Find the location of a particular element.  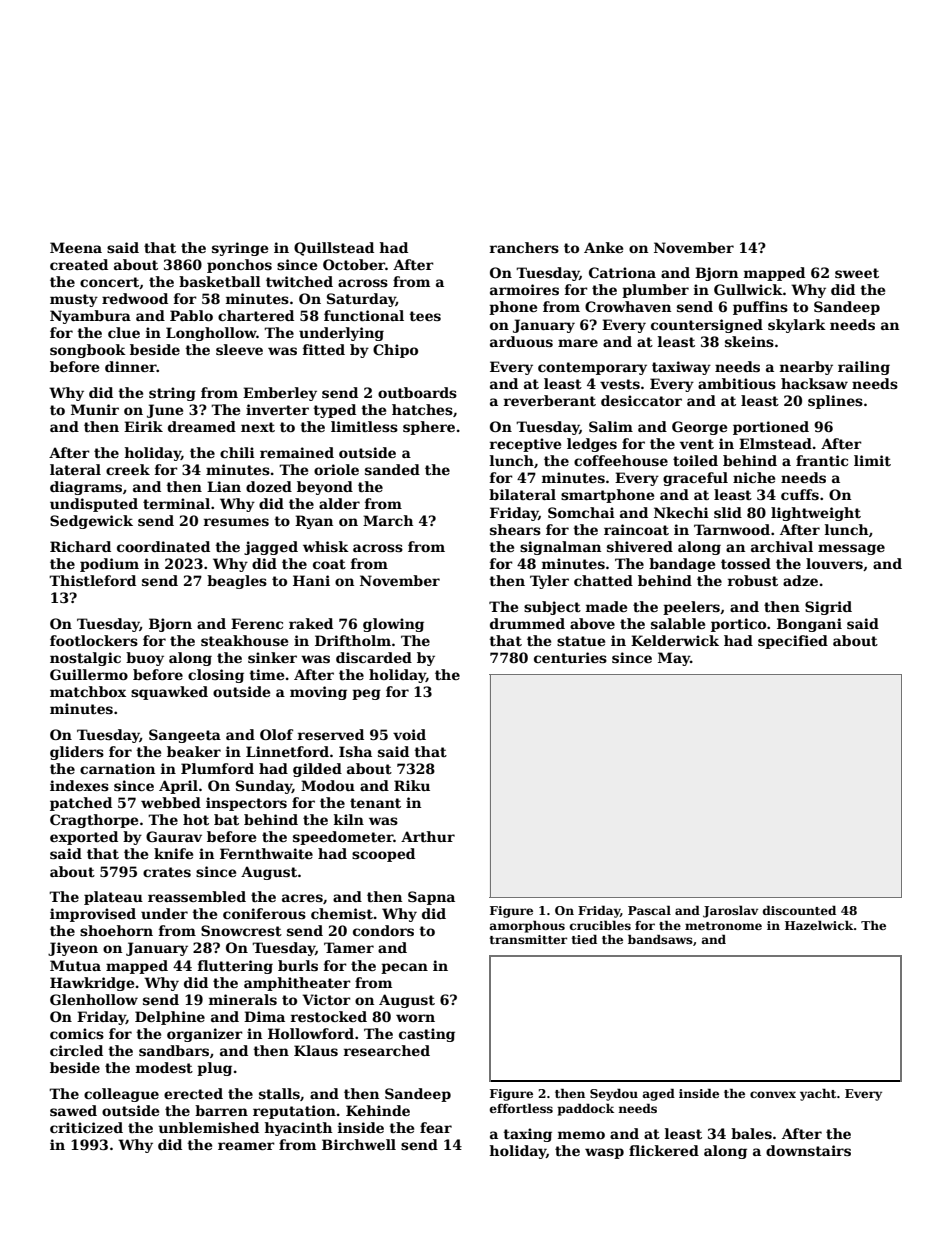

improvised is located at coordinates (93, 915).
